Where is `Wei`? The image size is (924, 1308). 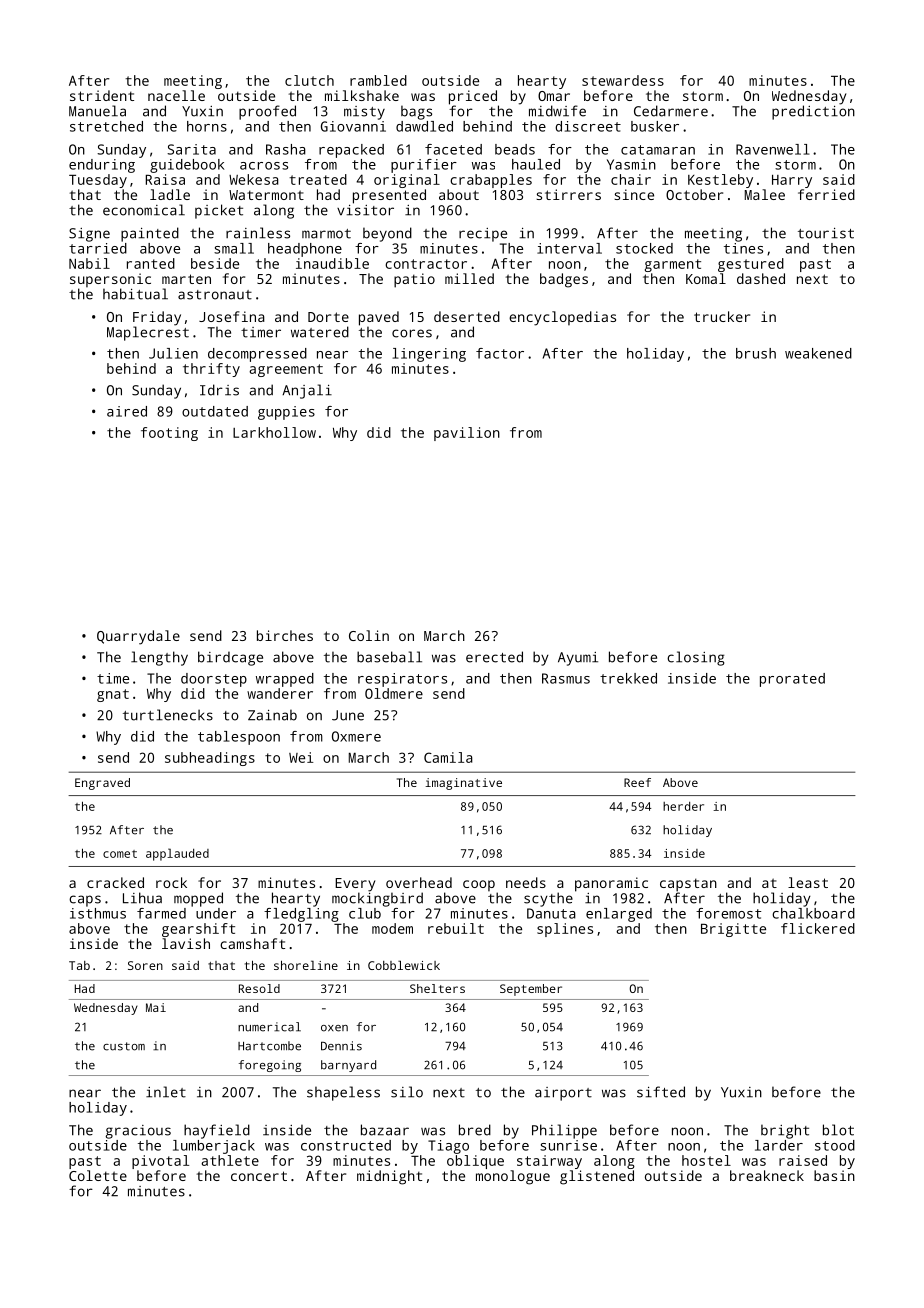 Wei is located at coordinates (301, 757).
